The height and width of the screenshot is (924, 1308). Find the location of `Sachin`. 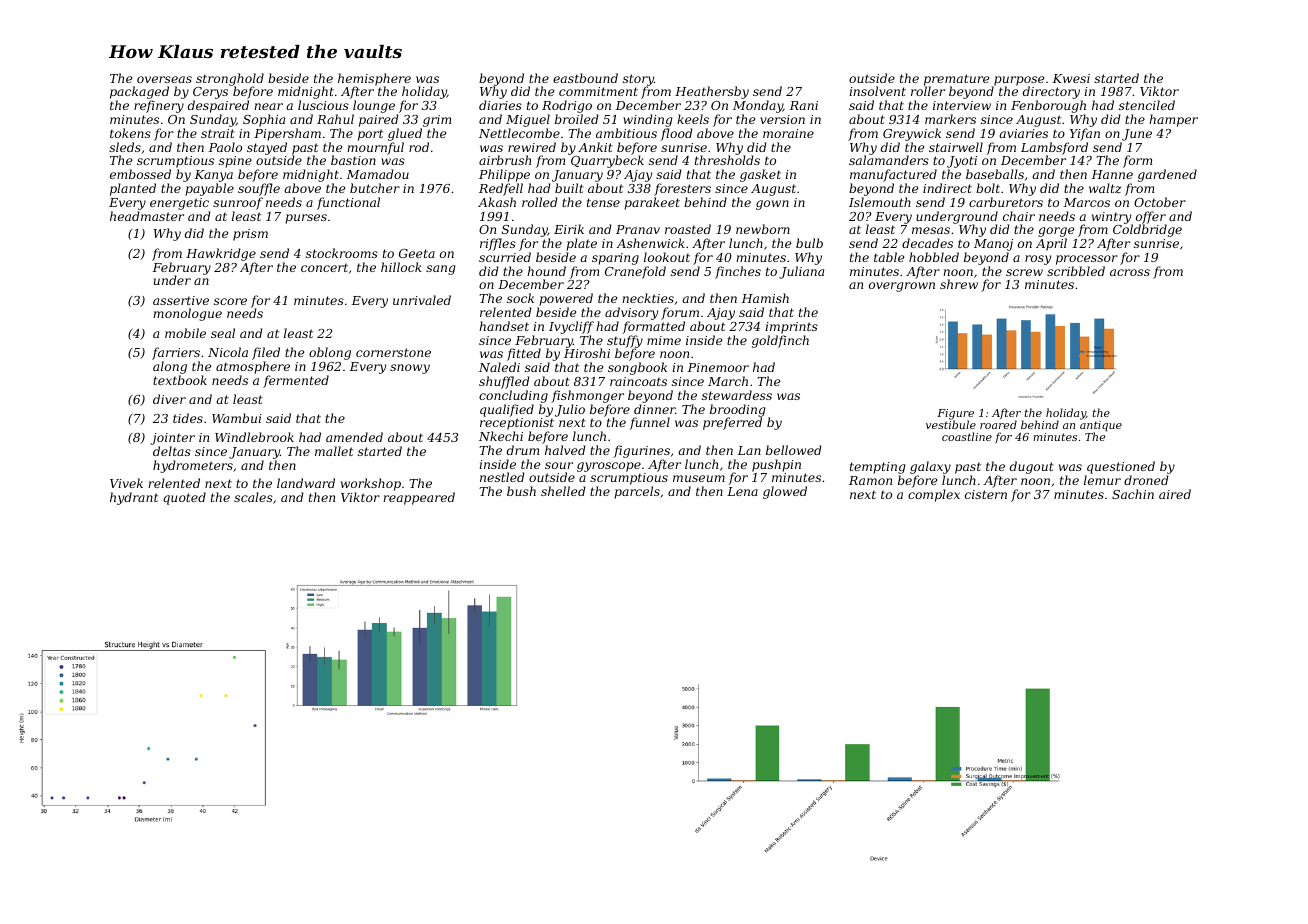

Sachin is located at coordinates (1133, 494).
